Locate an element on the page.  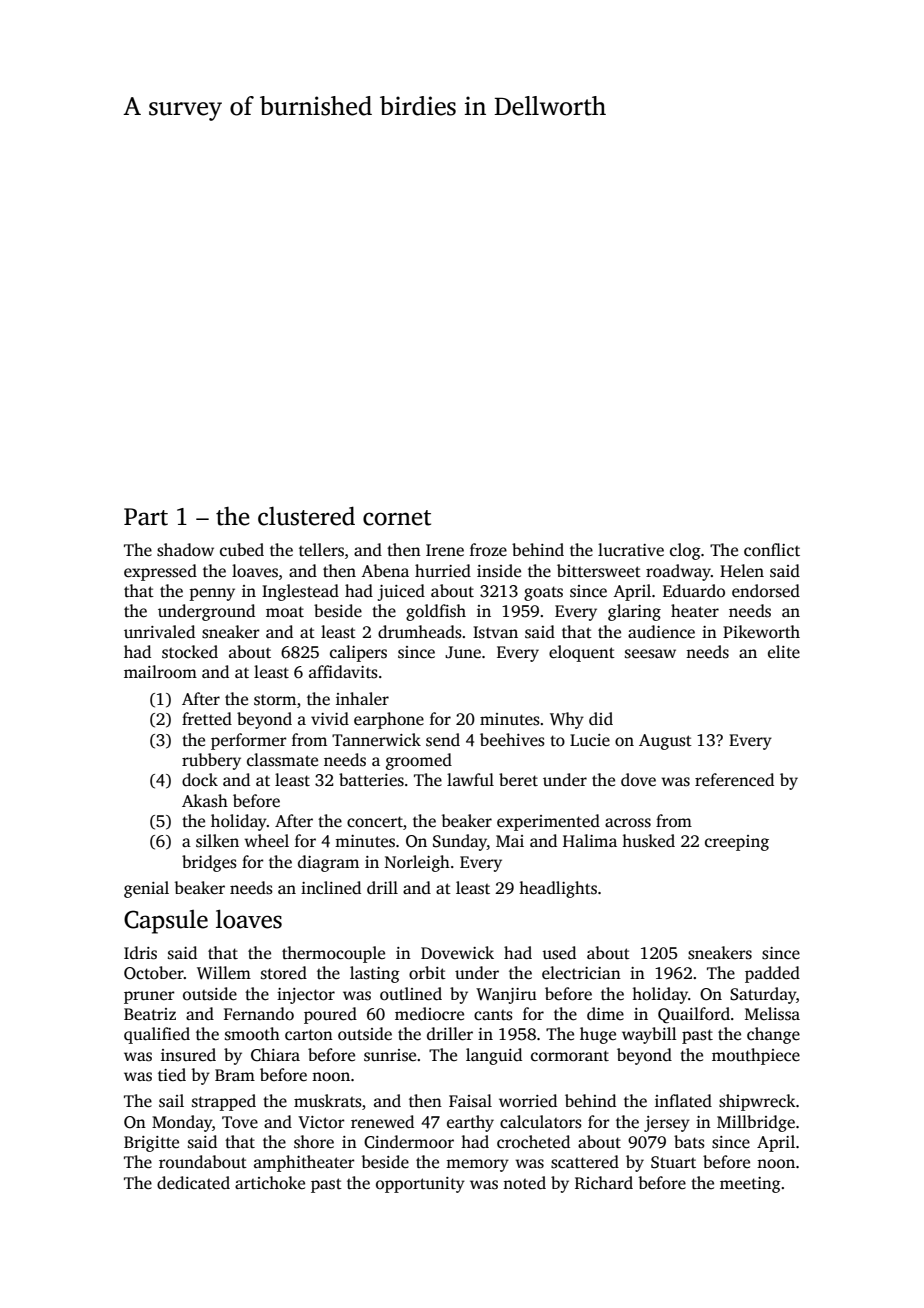
elite is located at coordinates (784, 652).
